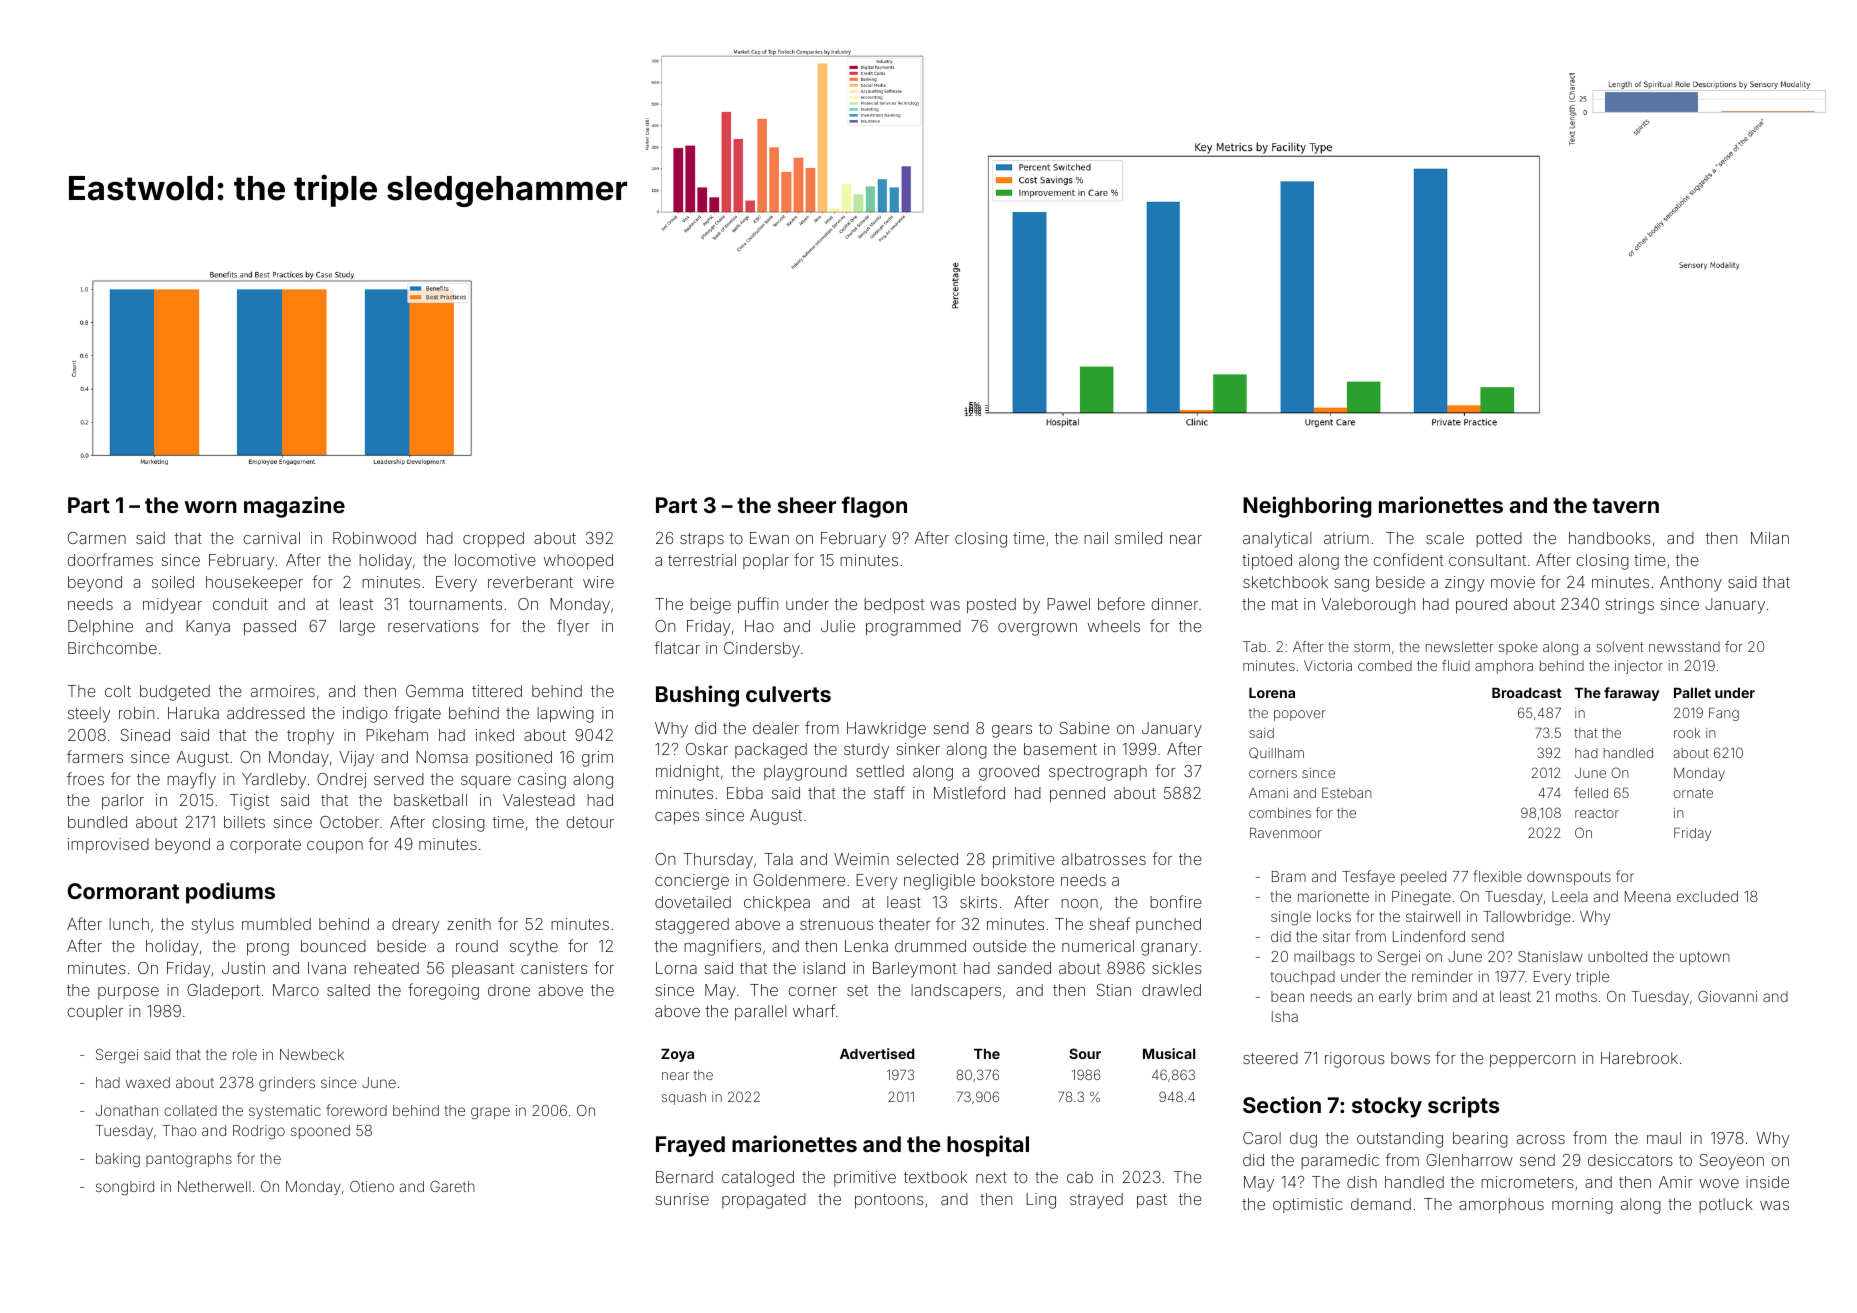  What do you see at coordinates (372, 1186) in the page?
I see `Otieno` at bounding box center [372, 1186].
